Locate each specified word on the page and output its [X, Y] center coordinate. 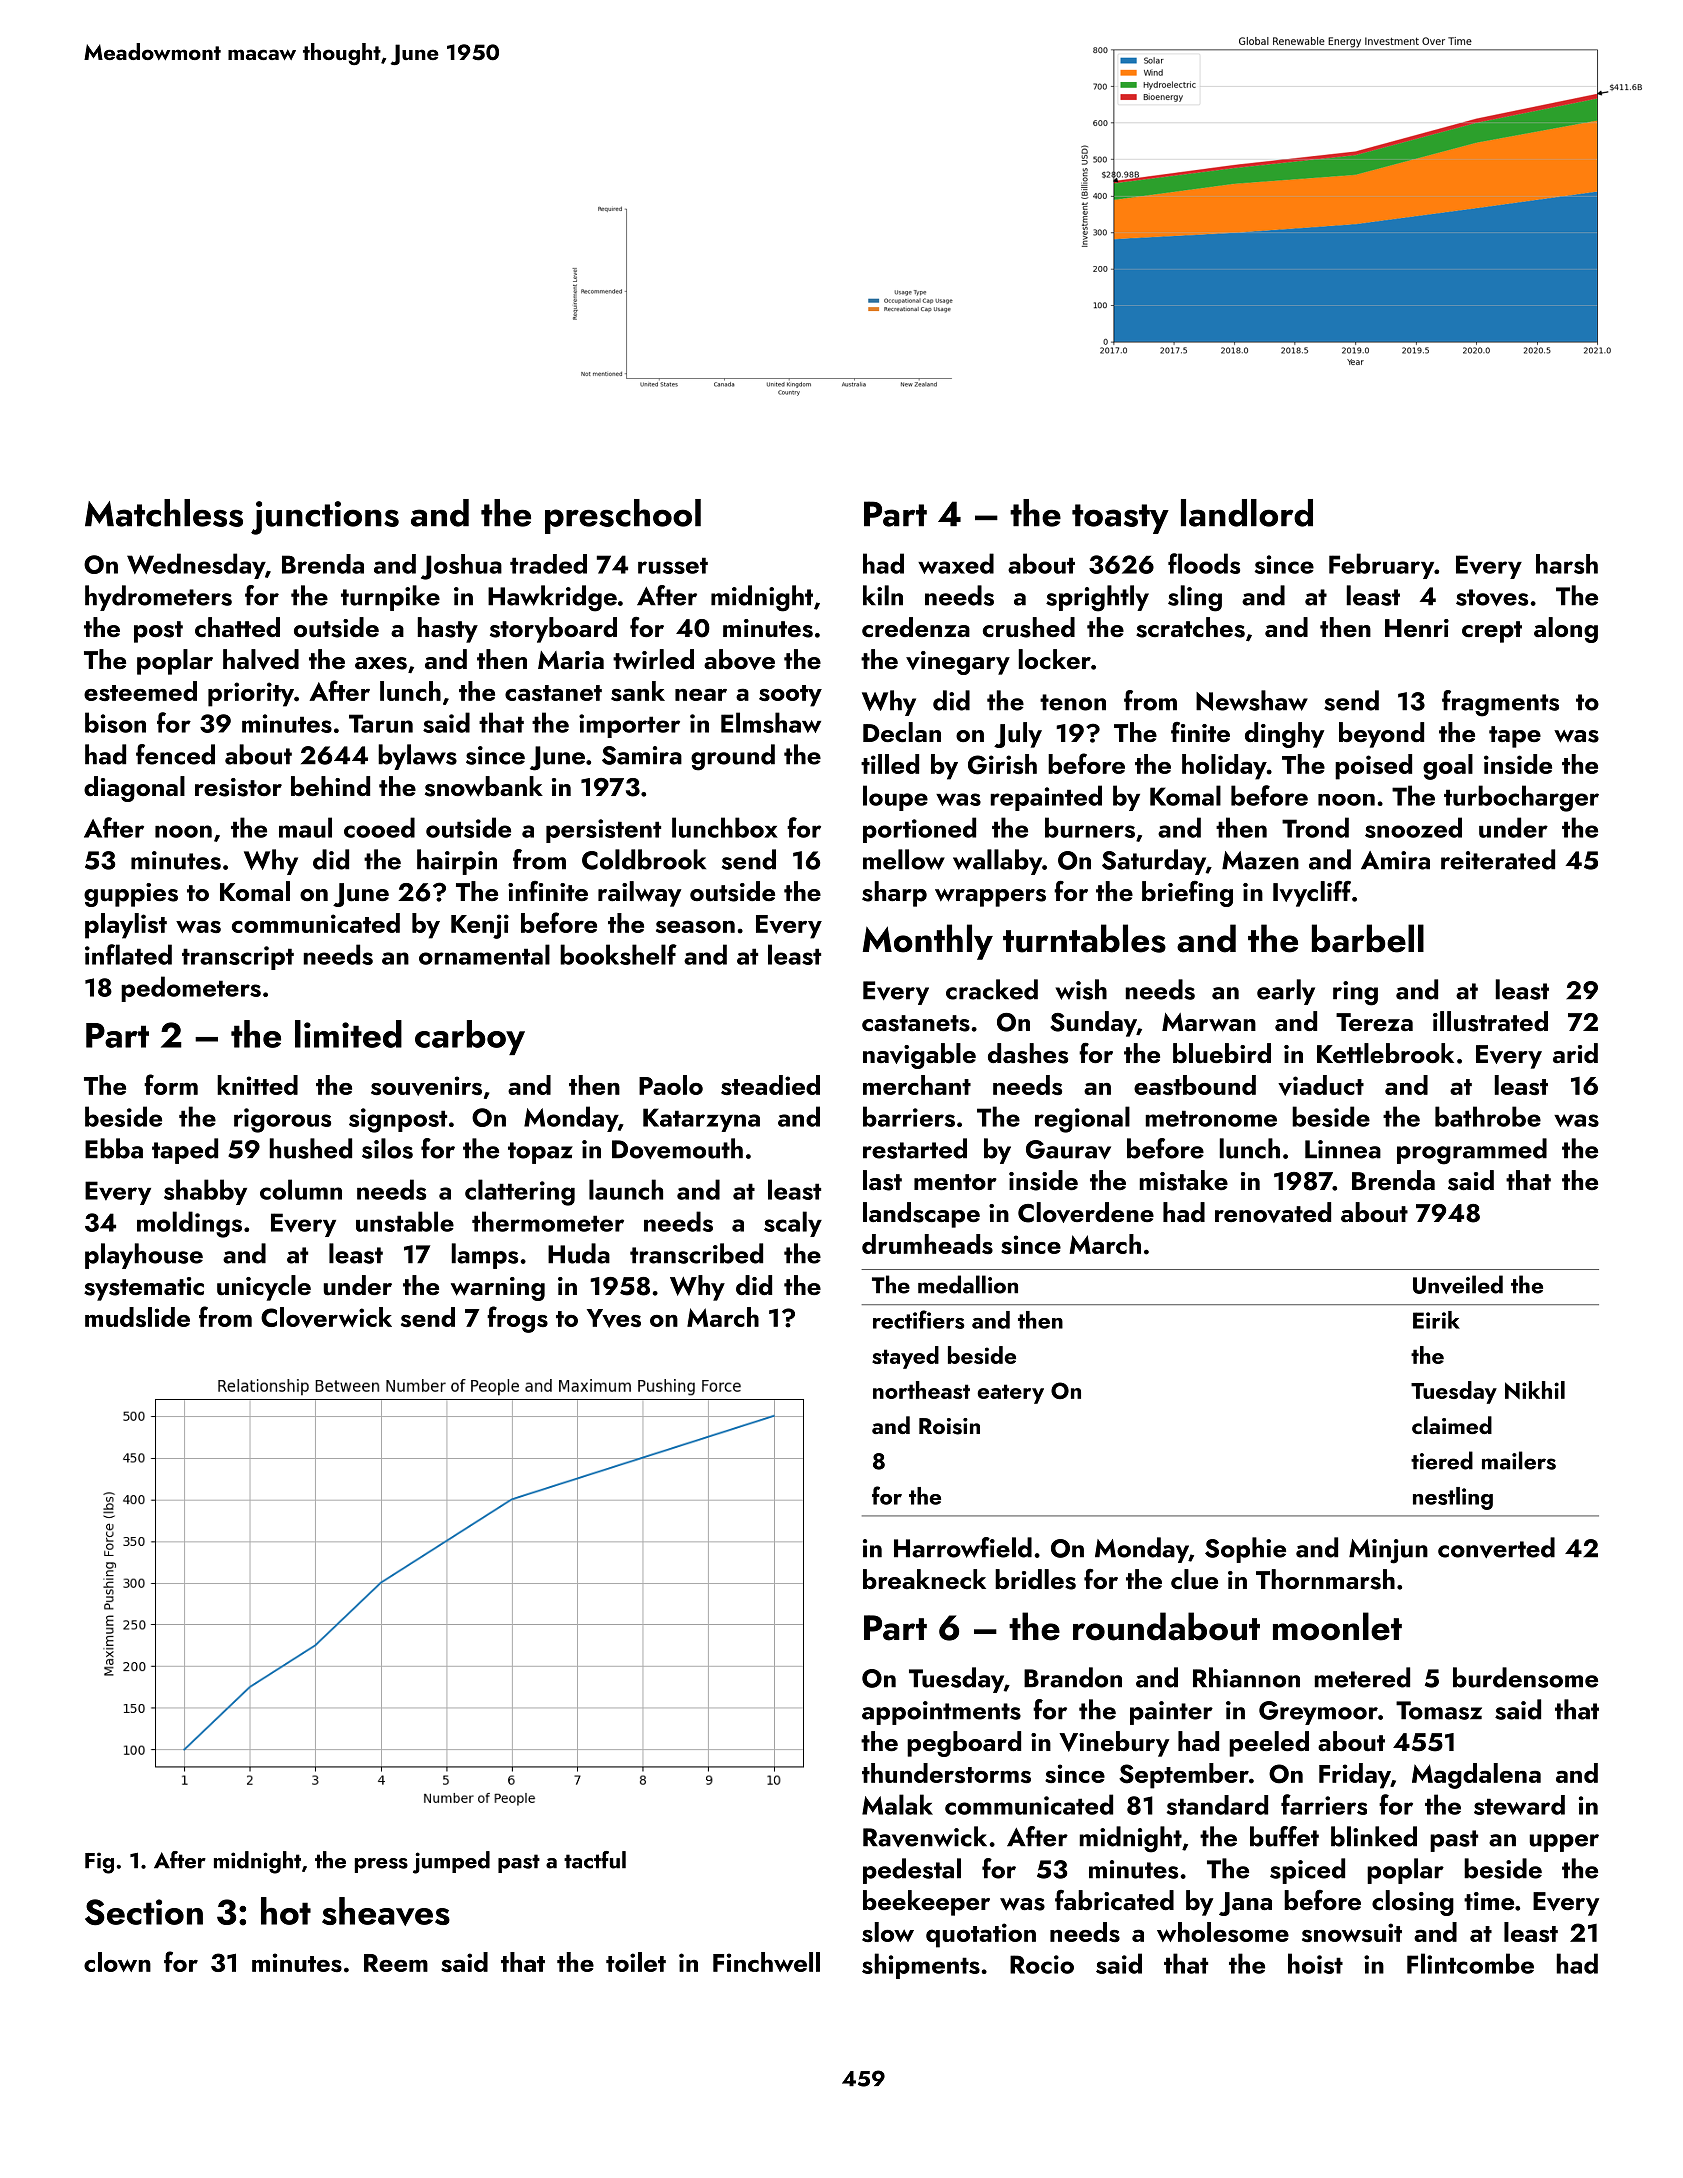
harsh [1567, 564]
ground [733, 757]
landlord [1247, 513]
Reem [396, 1963]
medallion [968, 1284]
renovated [1273, 1212]
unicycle [264, 1288]
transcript [238, 958]
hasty [447, 630]
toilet [636, 1962]
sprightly [1097, 598]
